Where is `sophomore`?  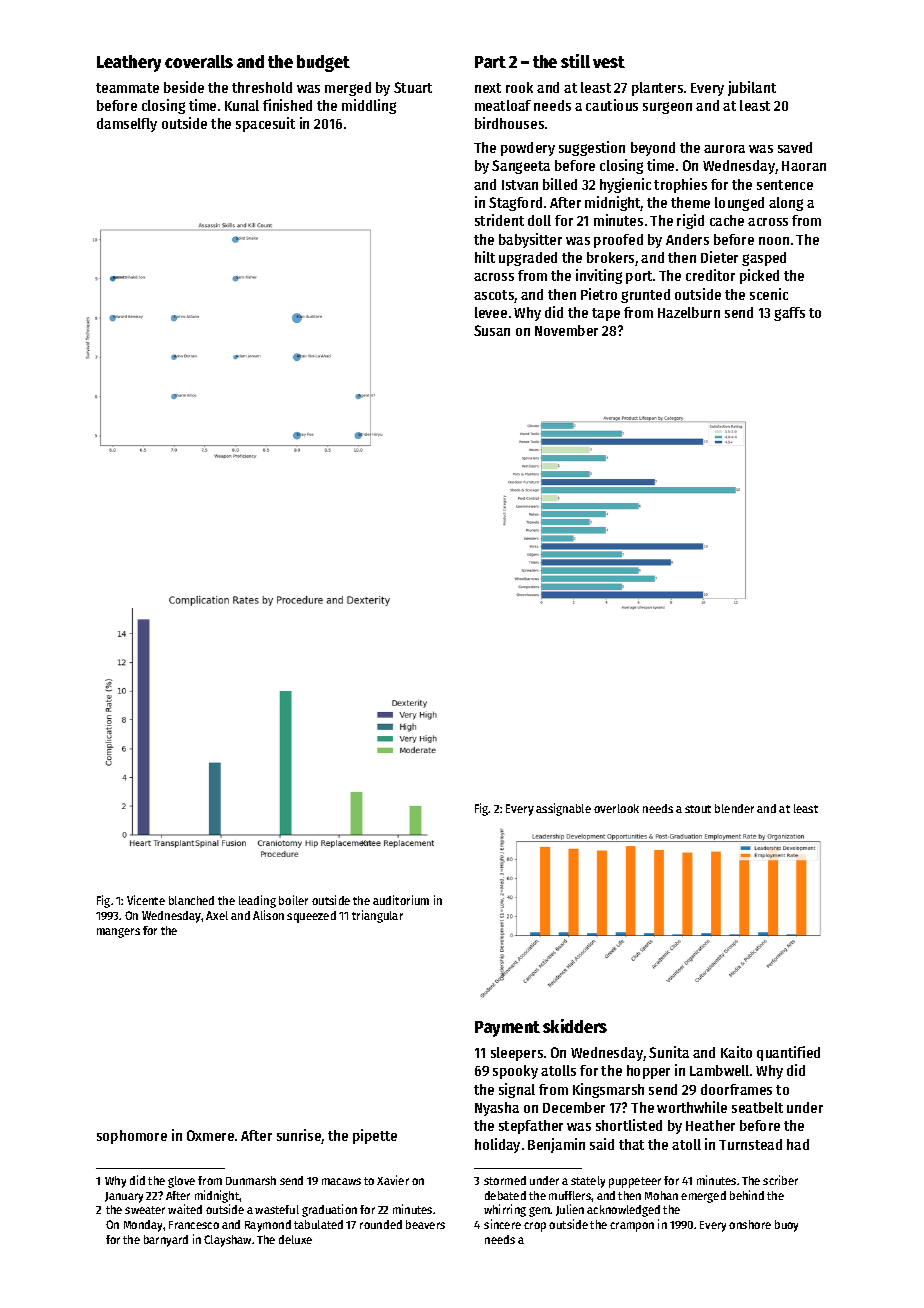
sophomore is located at coordinates (132, 1137).
